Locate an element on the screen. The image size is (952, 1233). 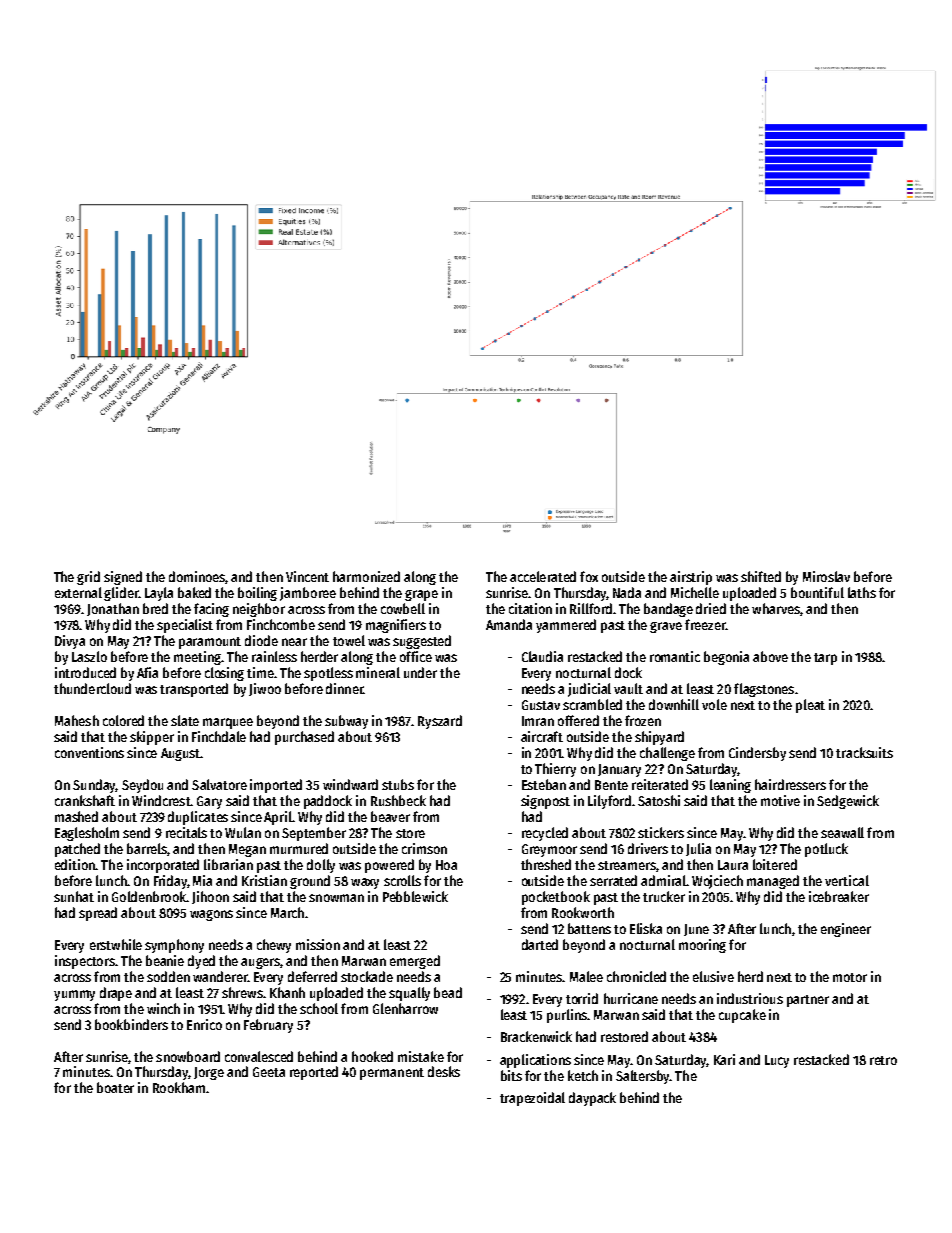
wagons is located at coordinates (211, 915).
